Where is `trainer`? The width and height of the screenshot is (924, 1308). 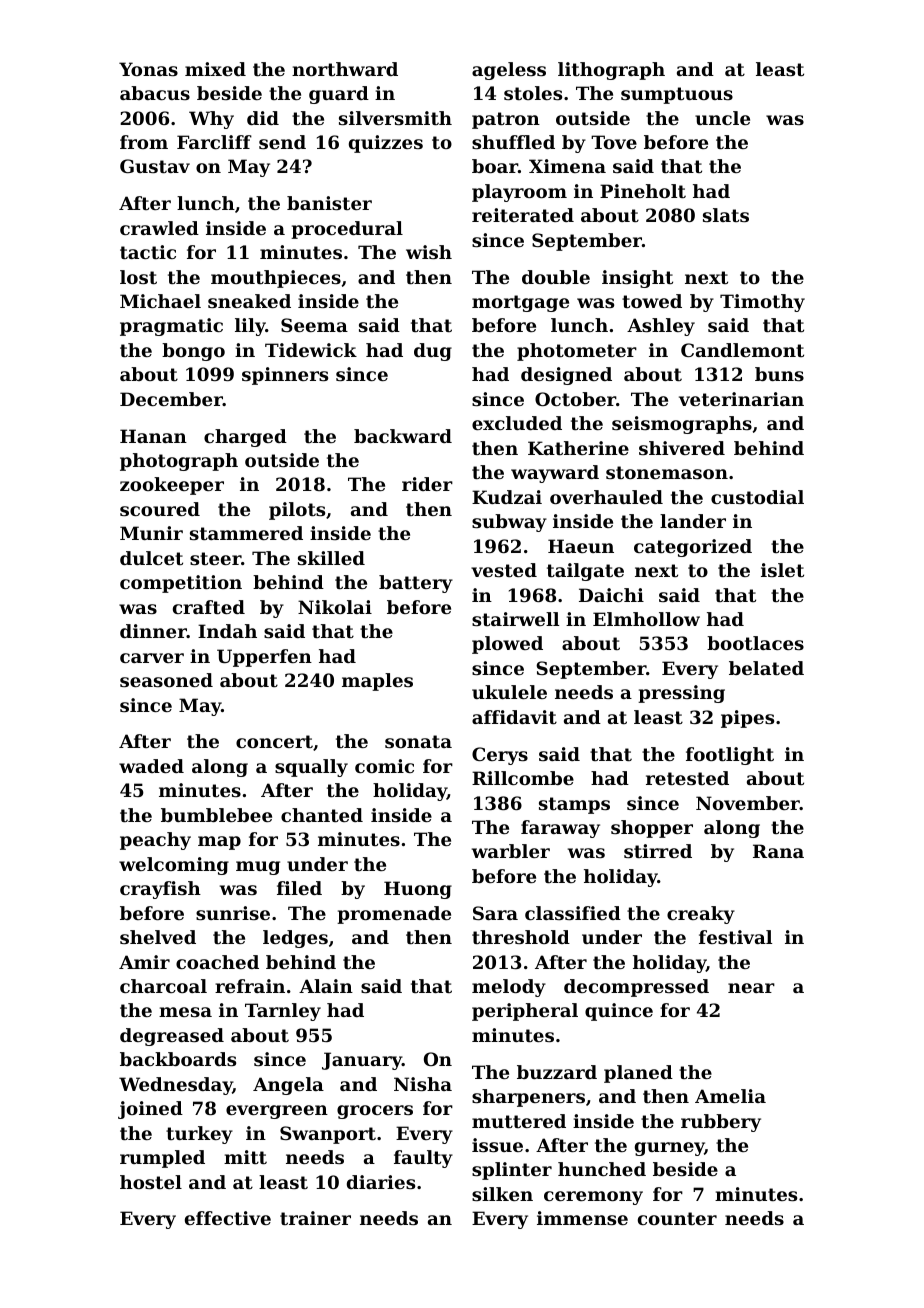 trainer is located at coordinates (315, 1218).
